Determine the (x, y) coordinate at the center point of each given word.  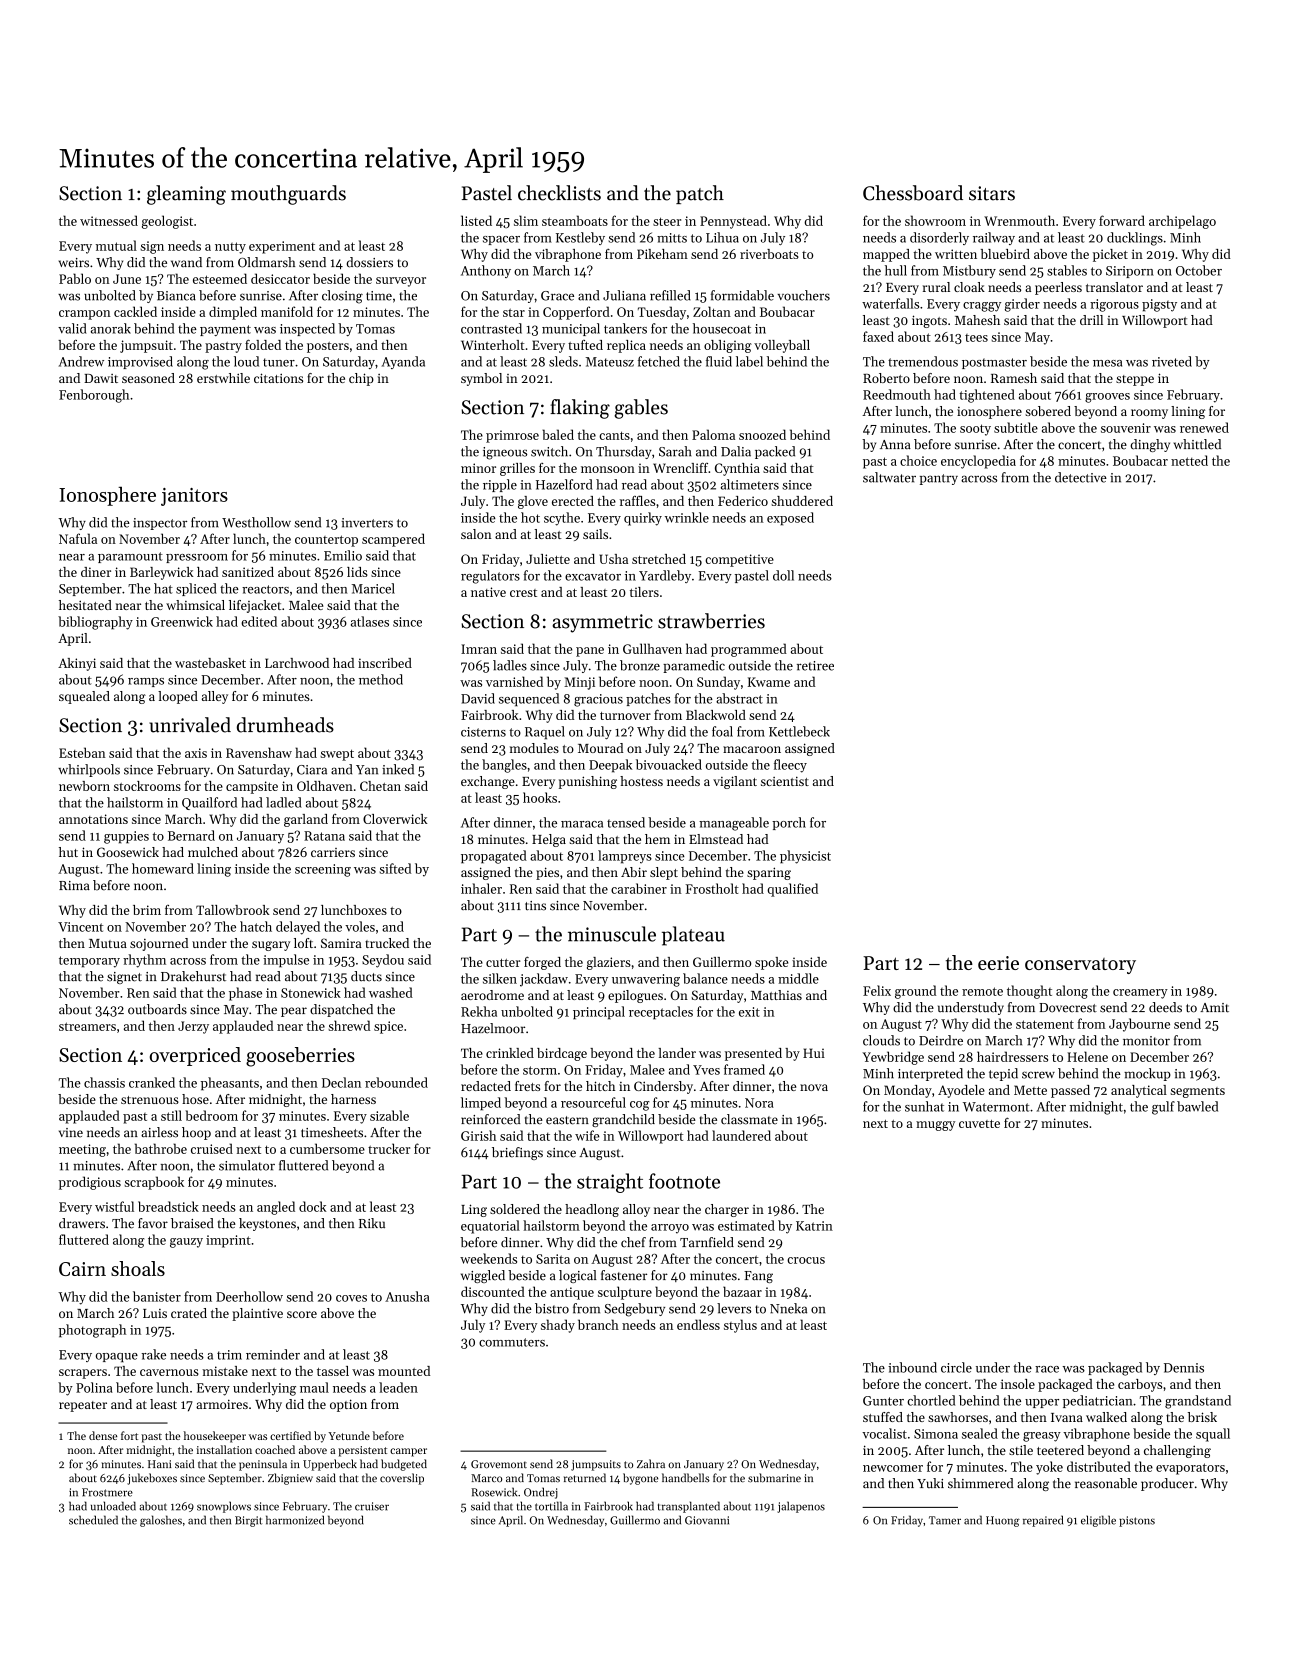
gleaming (186, 195)
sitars (992, 193)
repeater (83, 1406)
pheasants (230, 1084)
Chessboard (913, 193)
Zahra (651, 1463)
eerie (998, 963)
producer (1167, 1484)
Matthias (776, 995)
